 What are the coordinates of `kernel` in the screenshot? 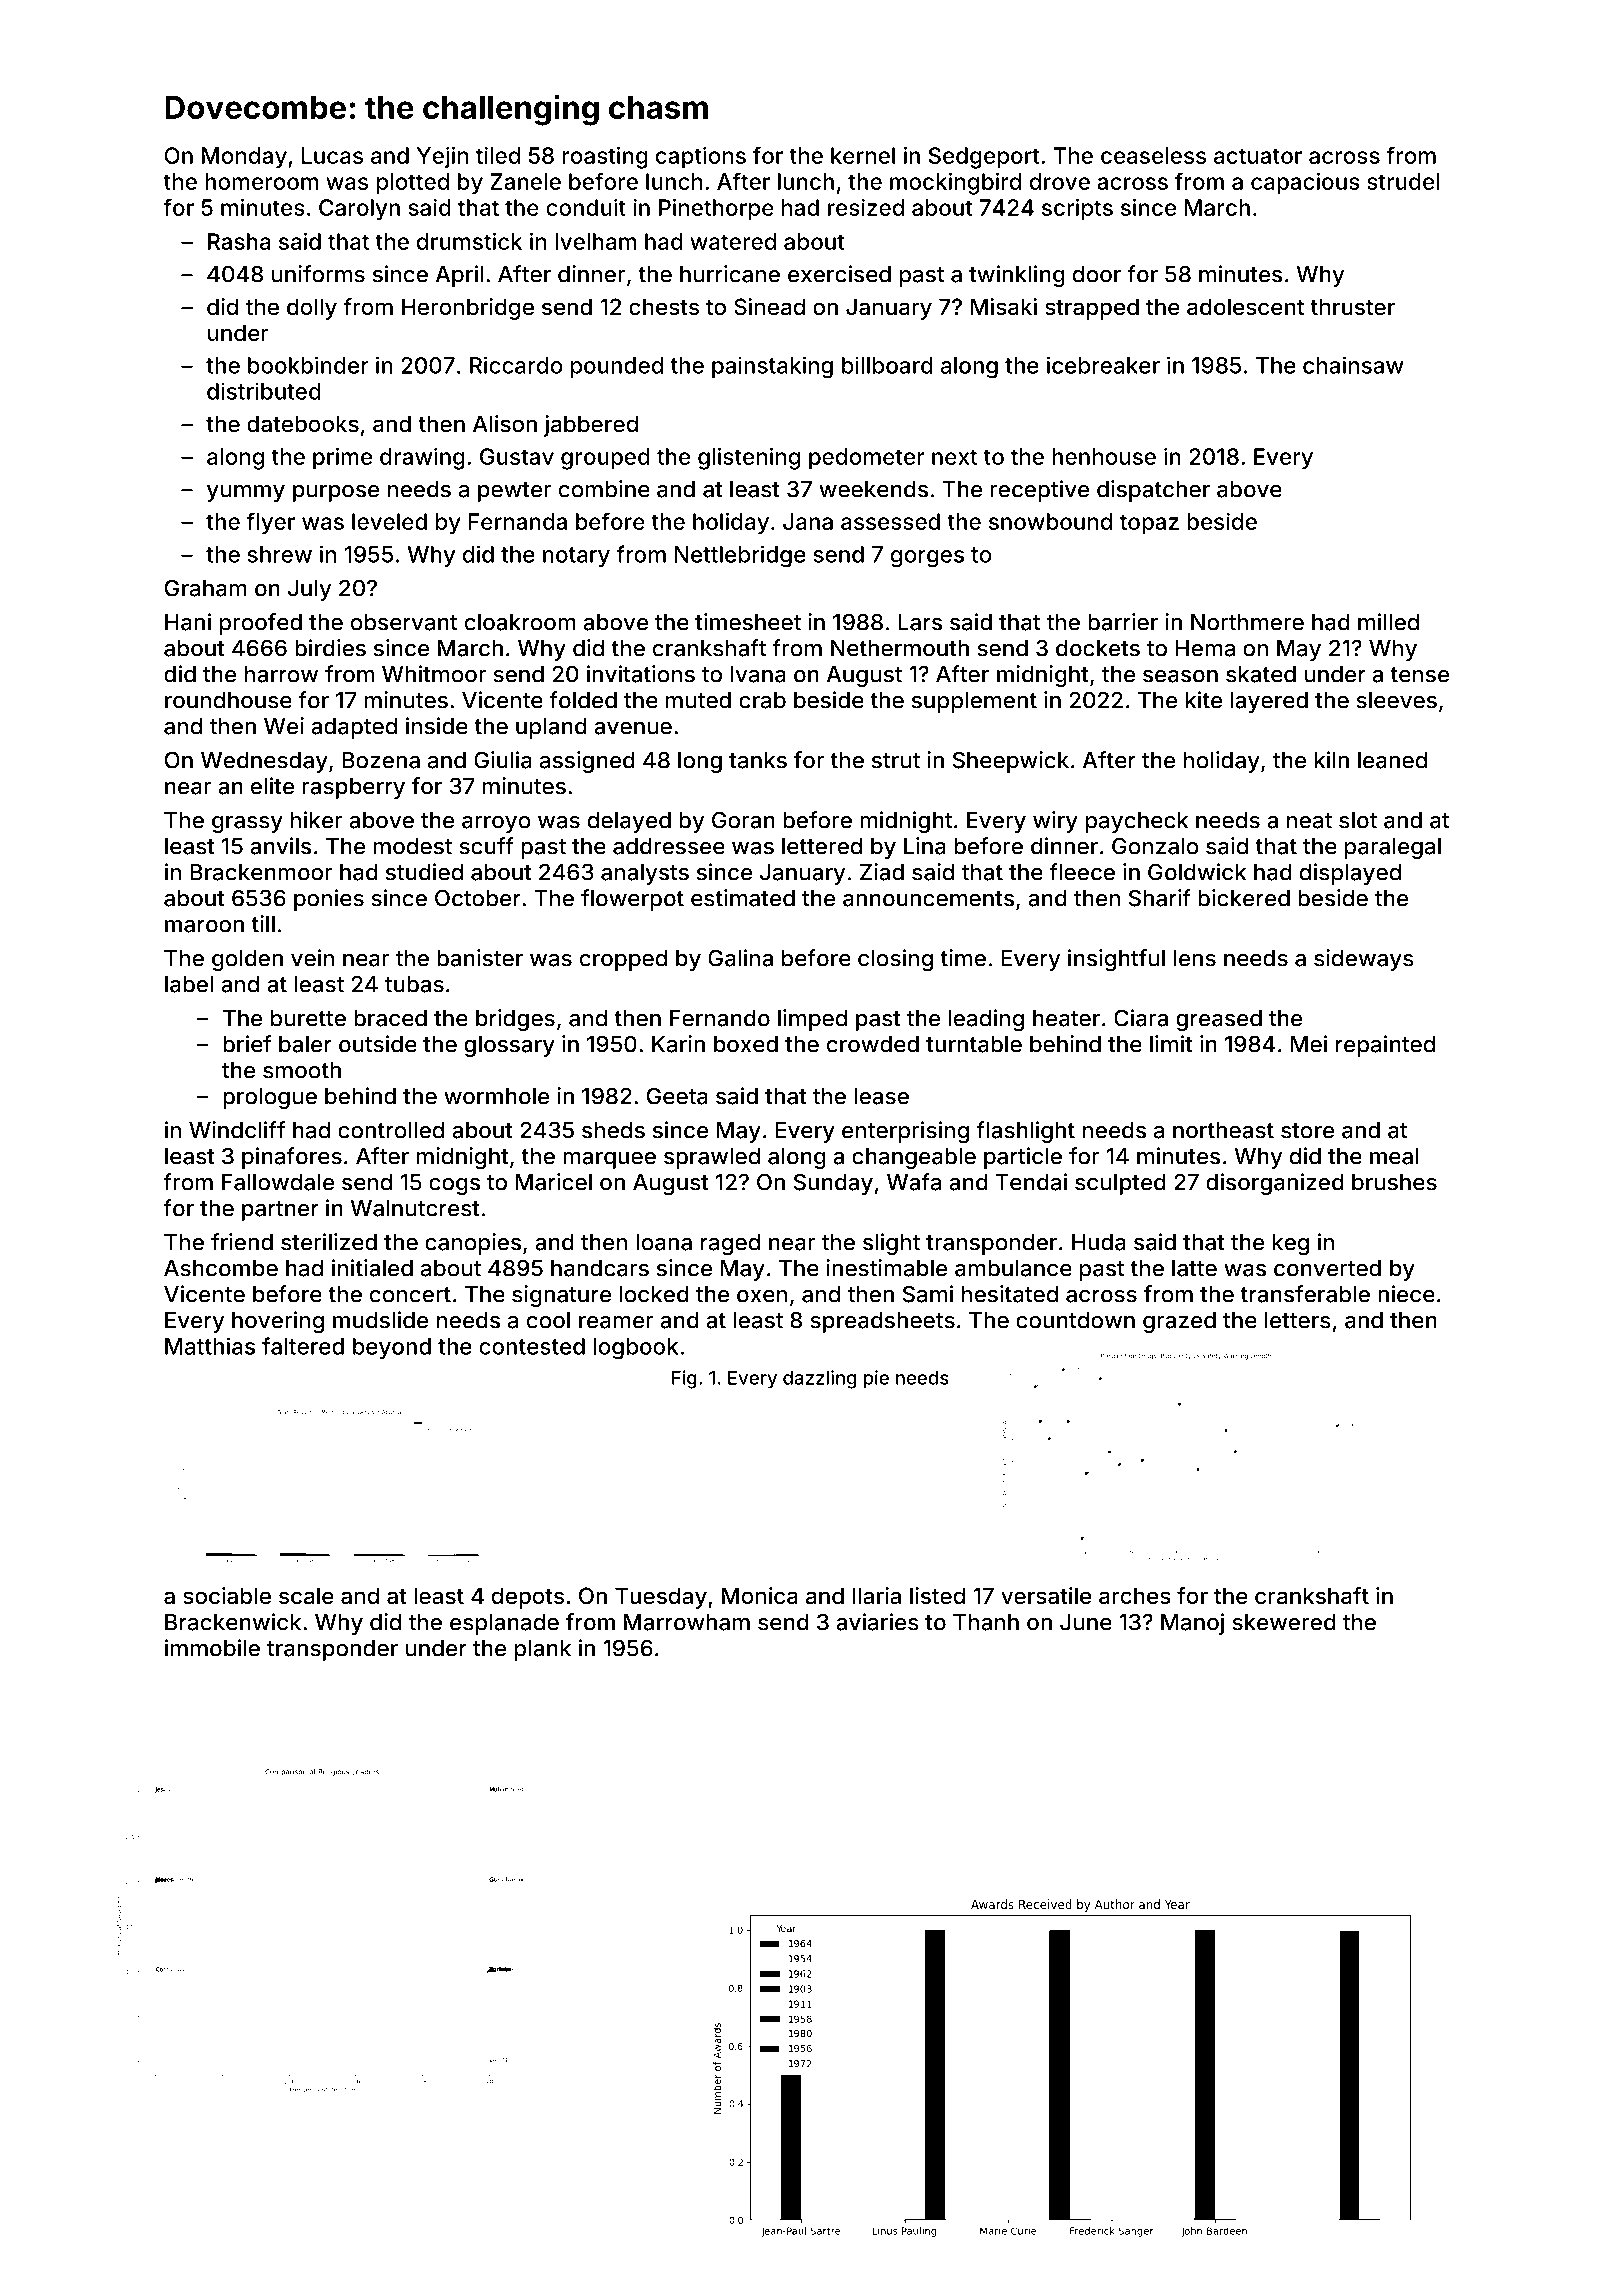 It's located at (863, 155).
